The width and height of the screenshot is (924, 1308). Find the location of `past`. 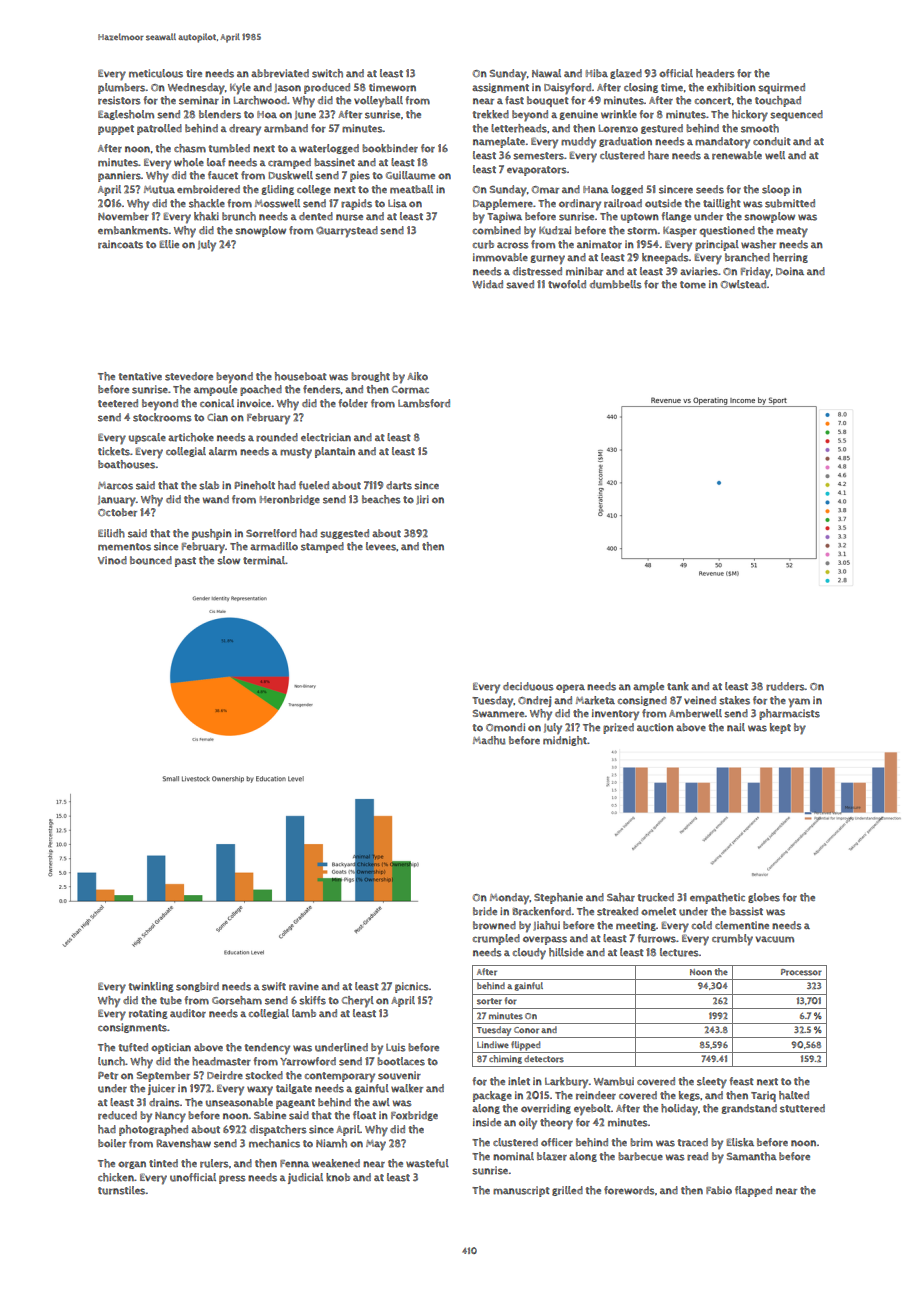

past is located at coordinates (185, 562).
